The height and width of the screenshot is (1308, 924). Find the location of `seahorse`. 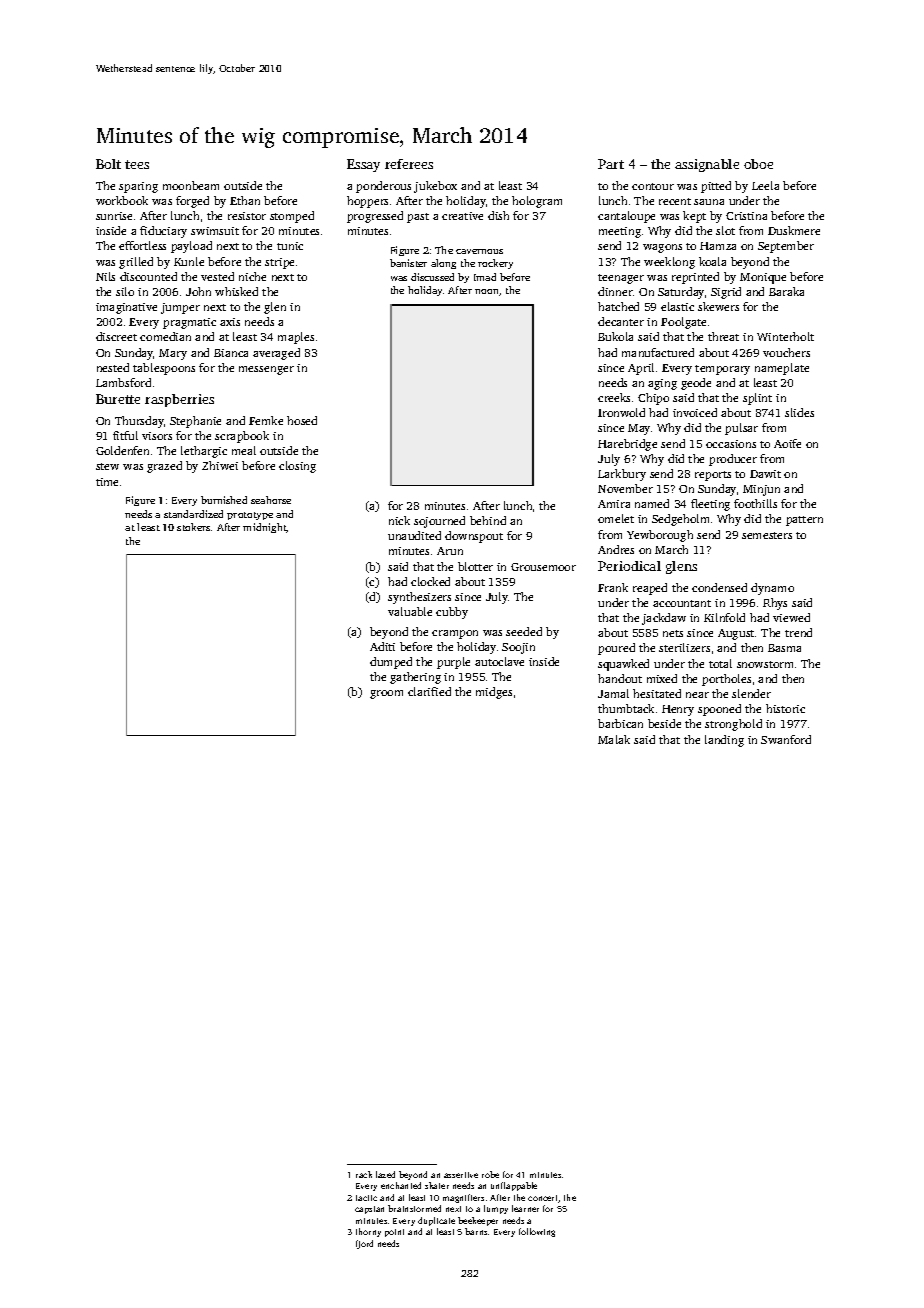

seahorse is located at coordinates (271, 500).
